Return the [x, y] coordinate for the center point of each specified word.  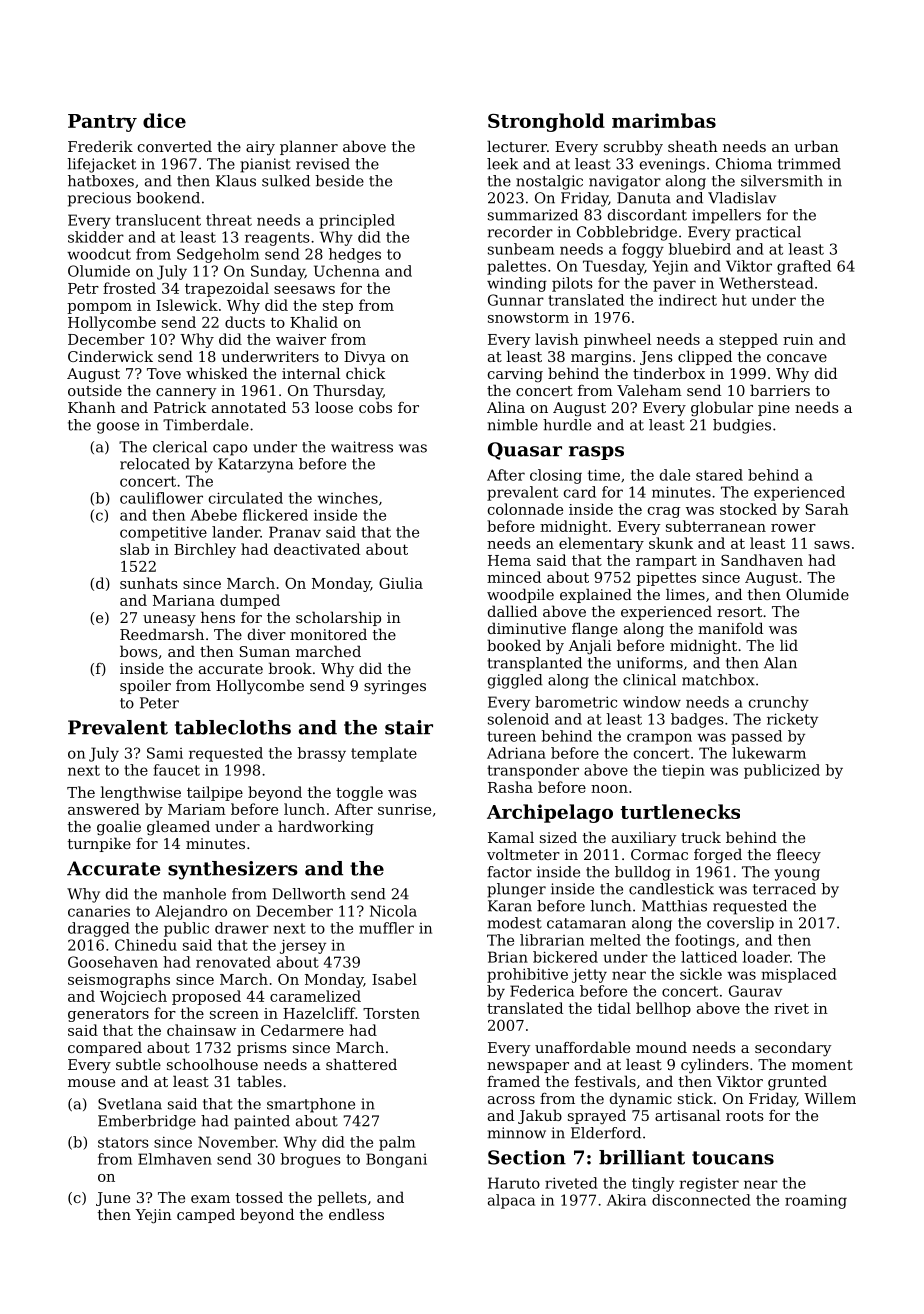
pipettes [666, 579]
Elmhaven [175, 1159]
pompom [99, 308]
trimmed [809, 164]
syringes [395, 687]
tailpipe [215, 793]
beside [340, 181]
